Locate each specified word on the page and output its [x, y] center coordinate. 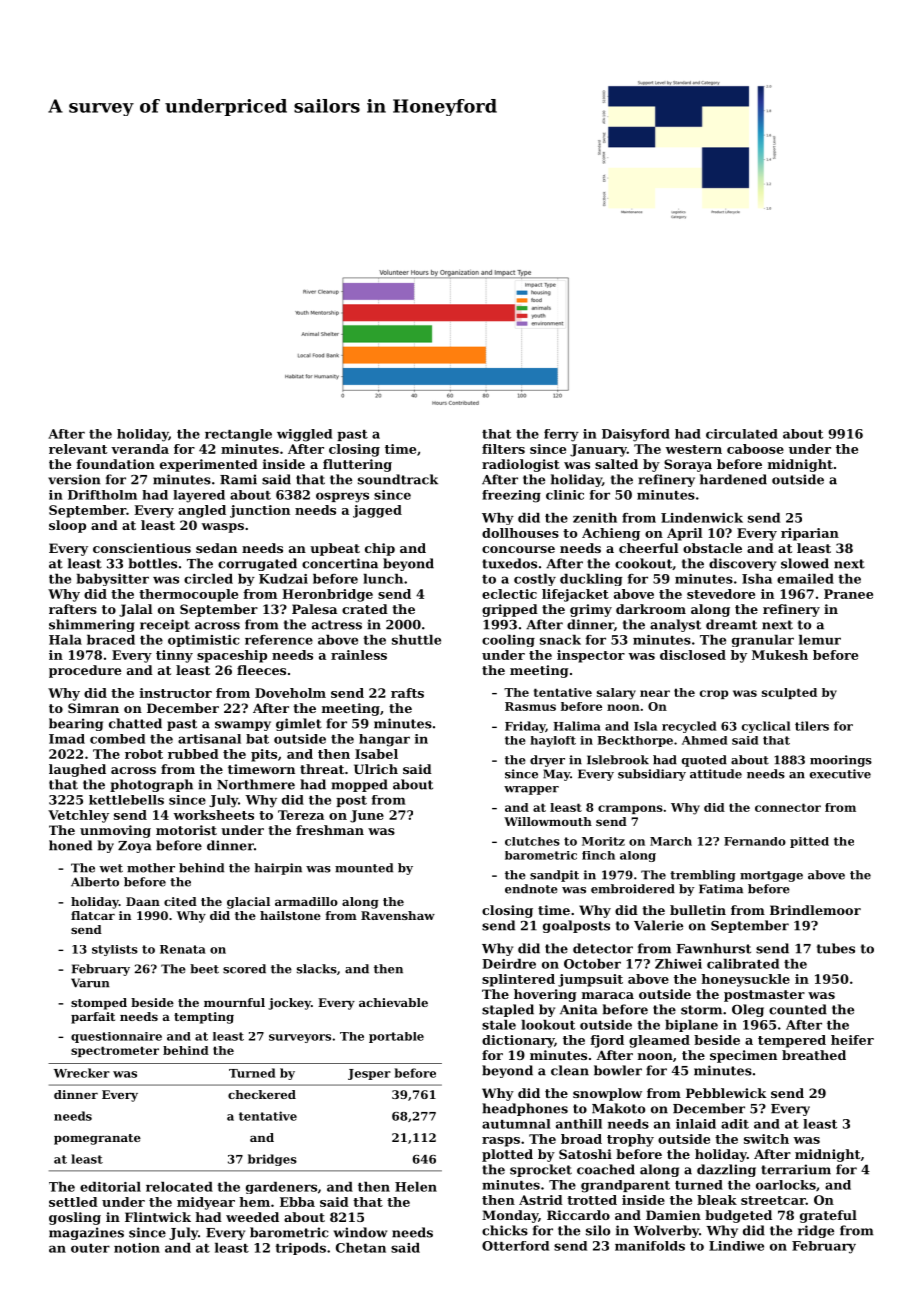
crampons [630, 809]
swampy [243, 726]
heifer [852, 1040]
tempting [204, 1018]
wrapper [531, 790]
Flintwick [158, 1217]
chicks [505, 1230]
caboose [755, 449]
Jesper [369, 1074]
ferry [561, 435]
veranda [140, 449]
